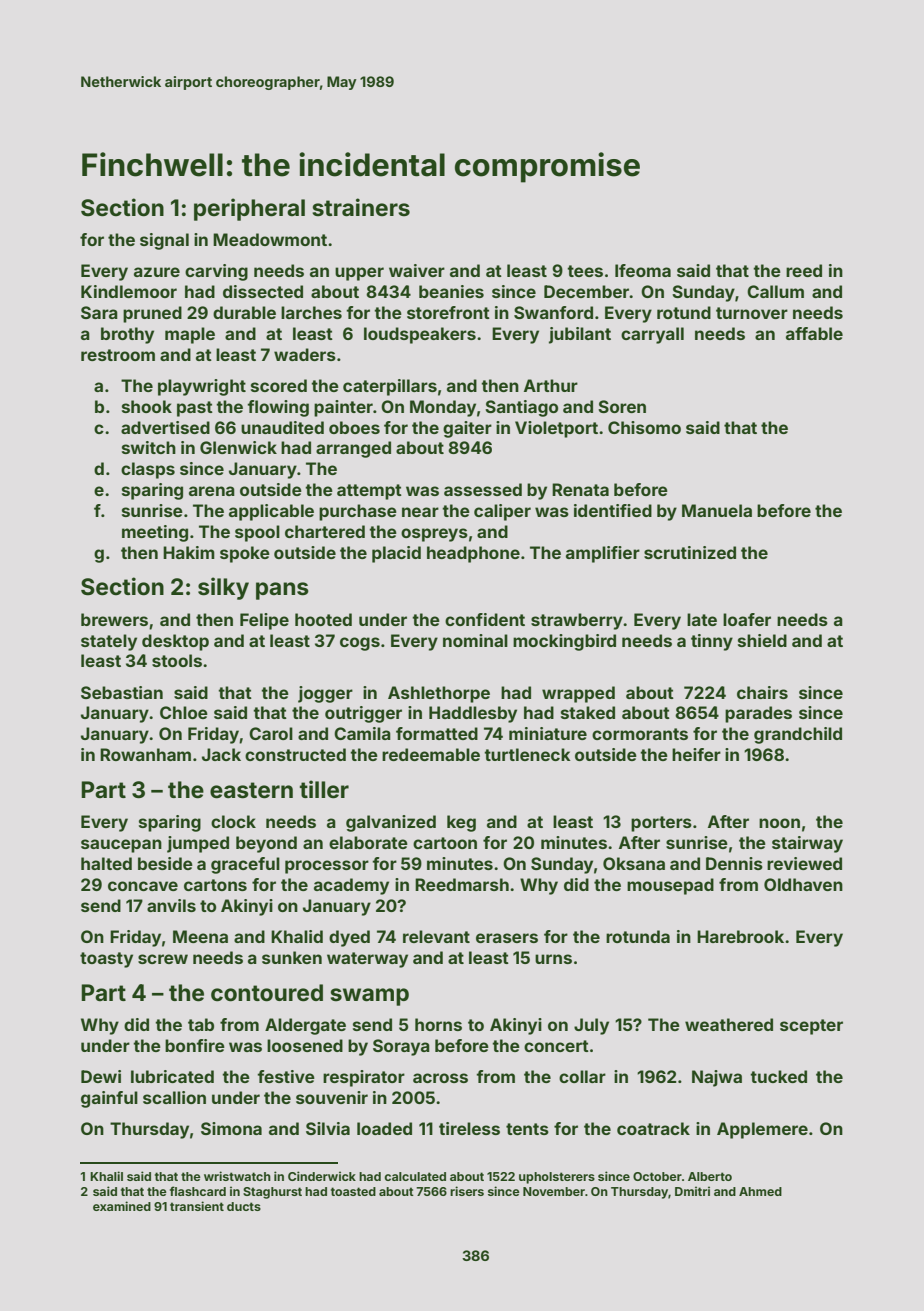 Image resolution: width=924 pixels, height=1311 pixels. What do you see at coordinates (564, 642) in the screenshot?
I see `mockingbird` at bounding box center [564, 642].
